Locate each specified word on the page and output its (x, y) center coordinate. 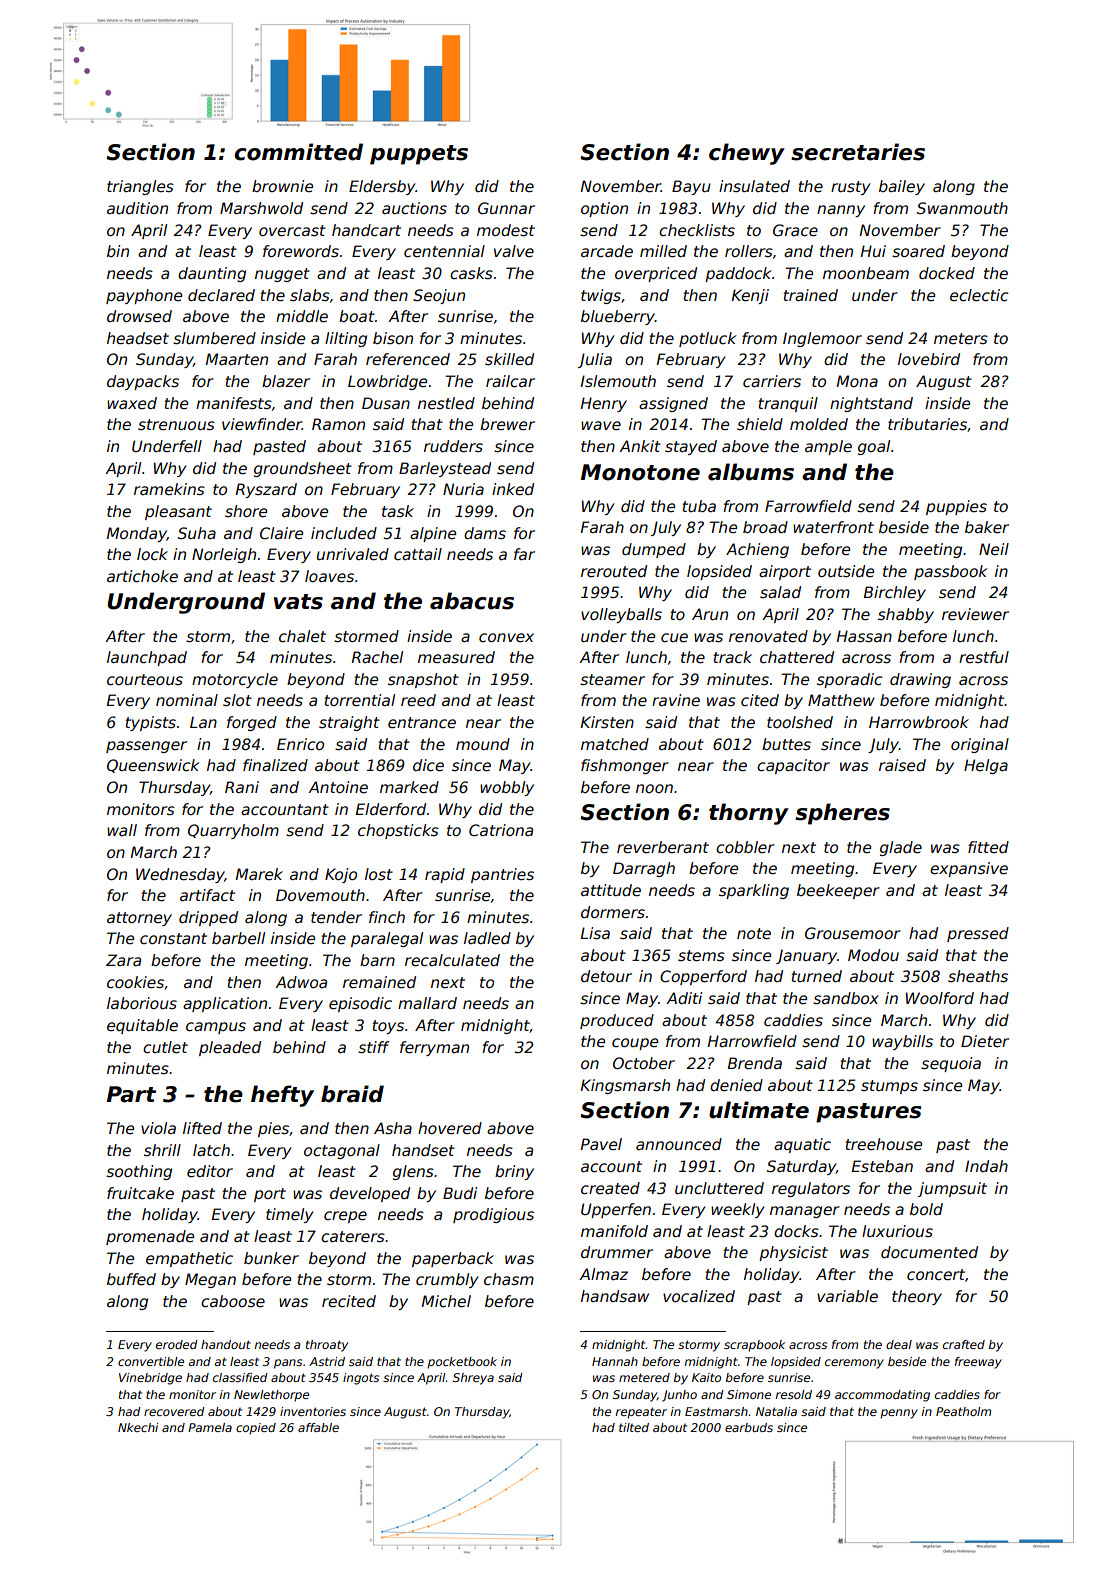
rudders (453, 446)
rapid (445, 875)
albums (751, 472)
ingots (361, 1379)
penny (899, 1414)
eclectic (979, 295)
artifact (207, 895)
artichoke (142, 576)
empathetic (189, 1259)
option (604, 209)
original (980, 745)
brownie (282, 186)
